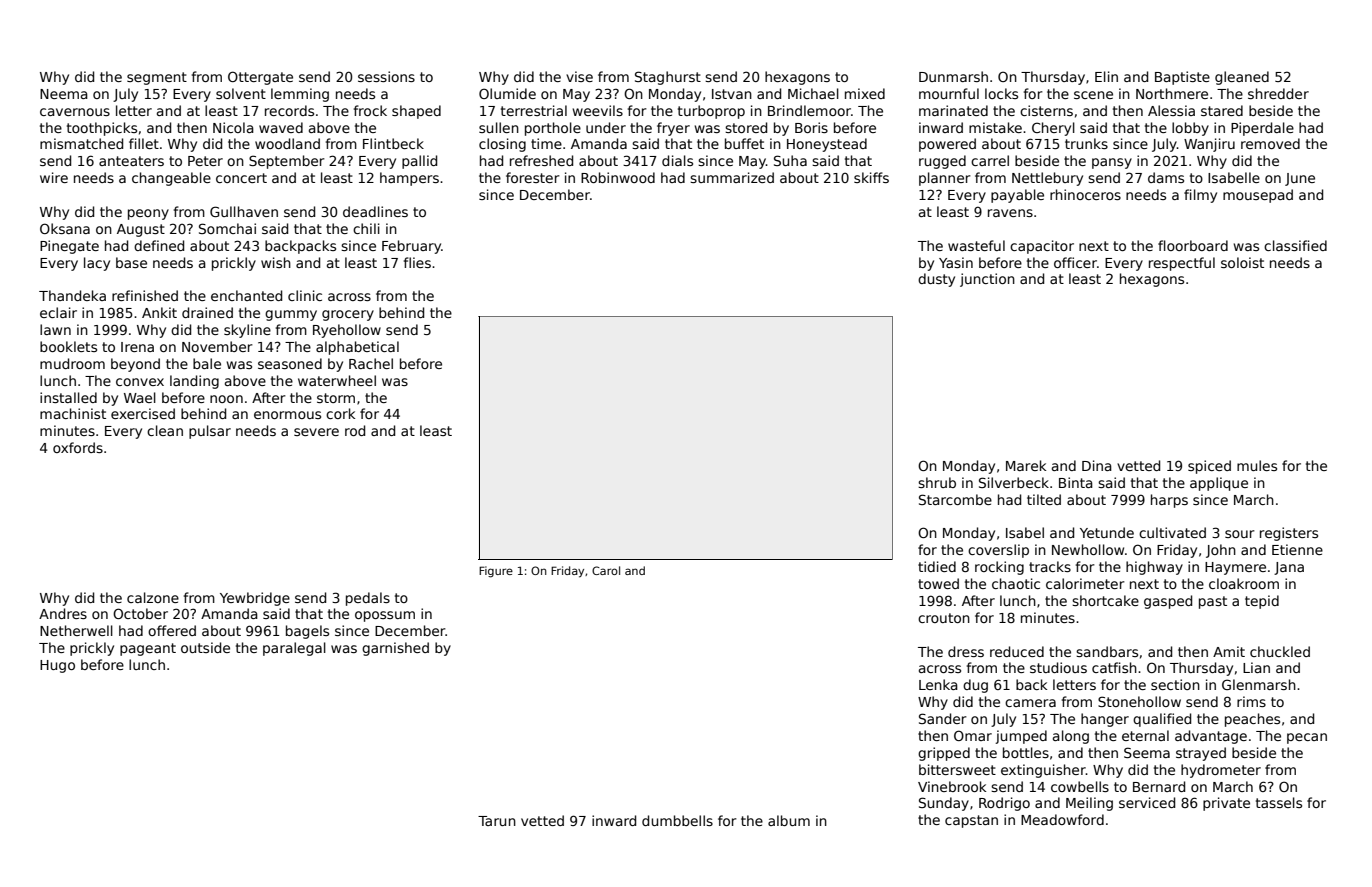 Image resolution: width=1372 pixels, height=887 pixels. I want to click on Tarun, so click(497, 821).
